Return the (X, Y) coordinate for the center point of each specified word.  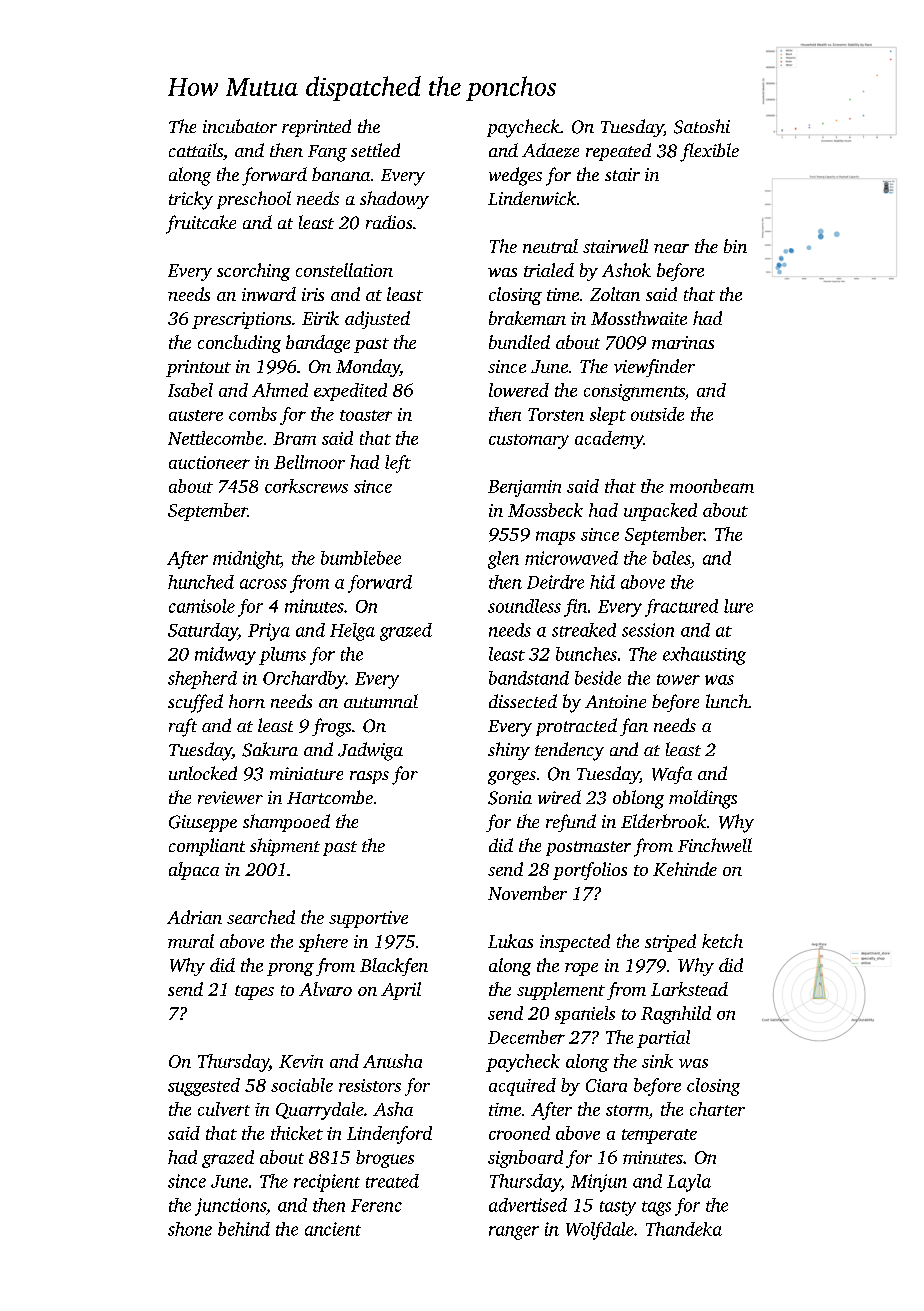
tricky (191, 200)
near (671, 248)
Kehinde (685, 869)
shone (190, 1229)
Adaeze (550, 150)
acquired (522, 1087)
